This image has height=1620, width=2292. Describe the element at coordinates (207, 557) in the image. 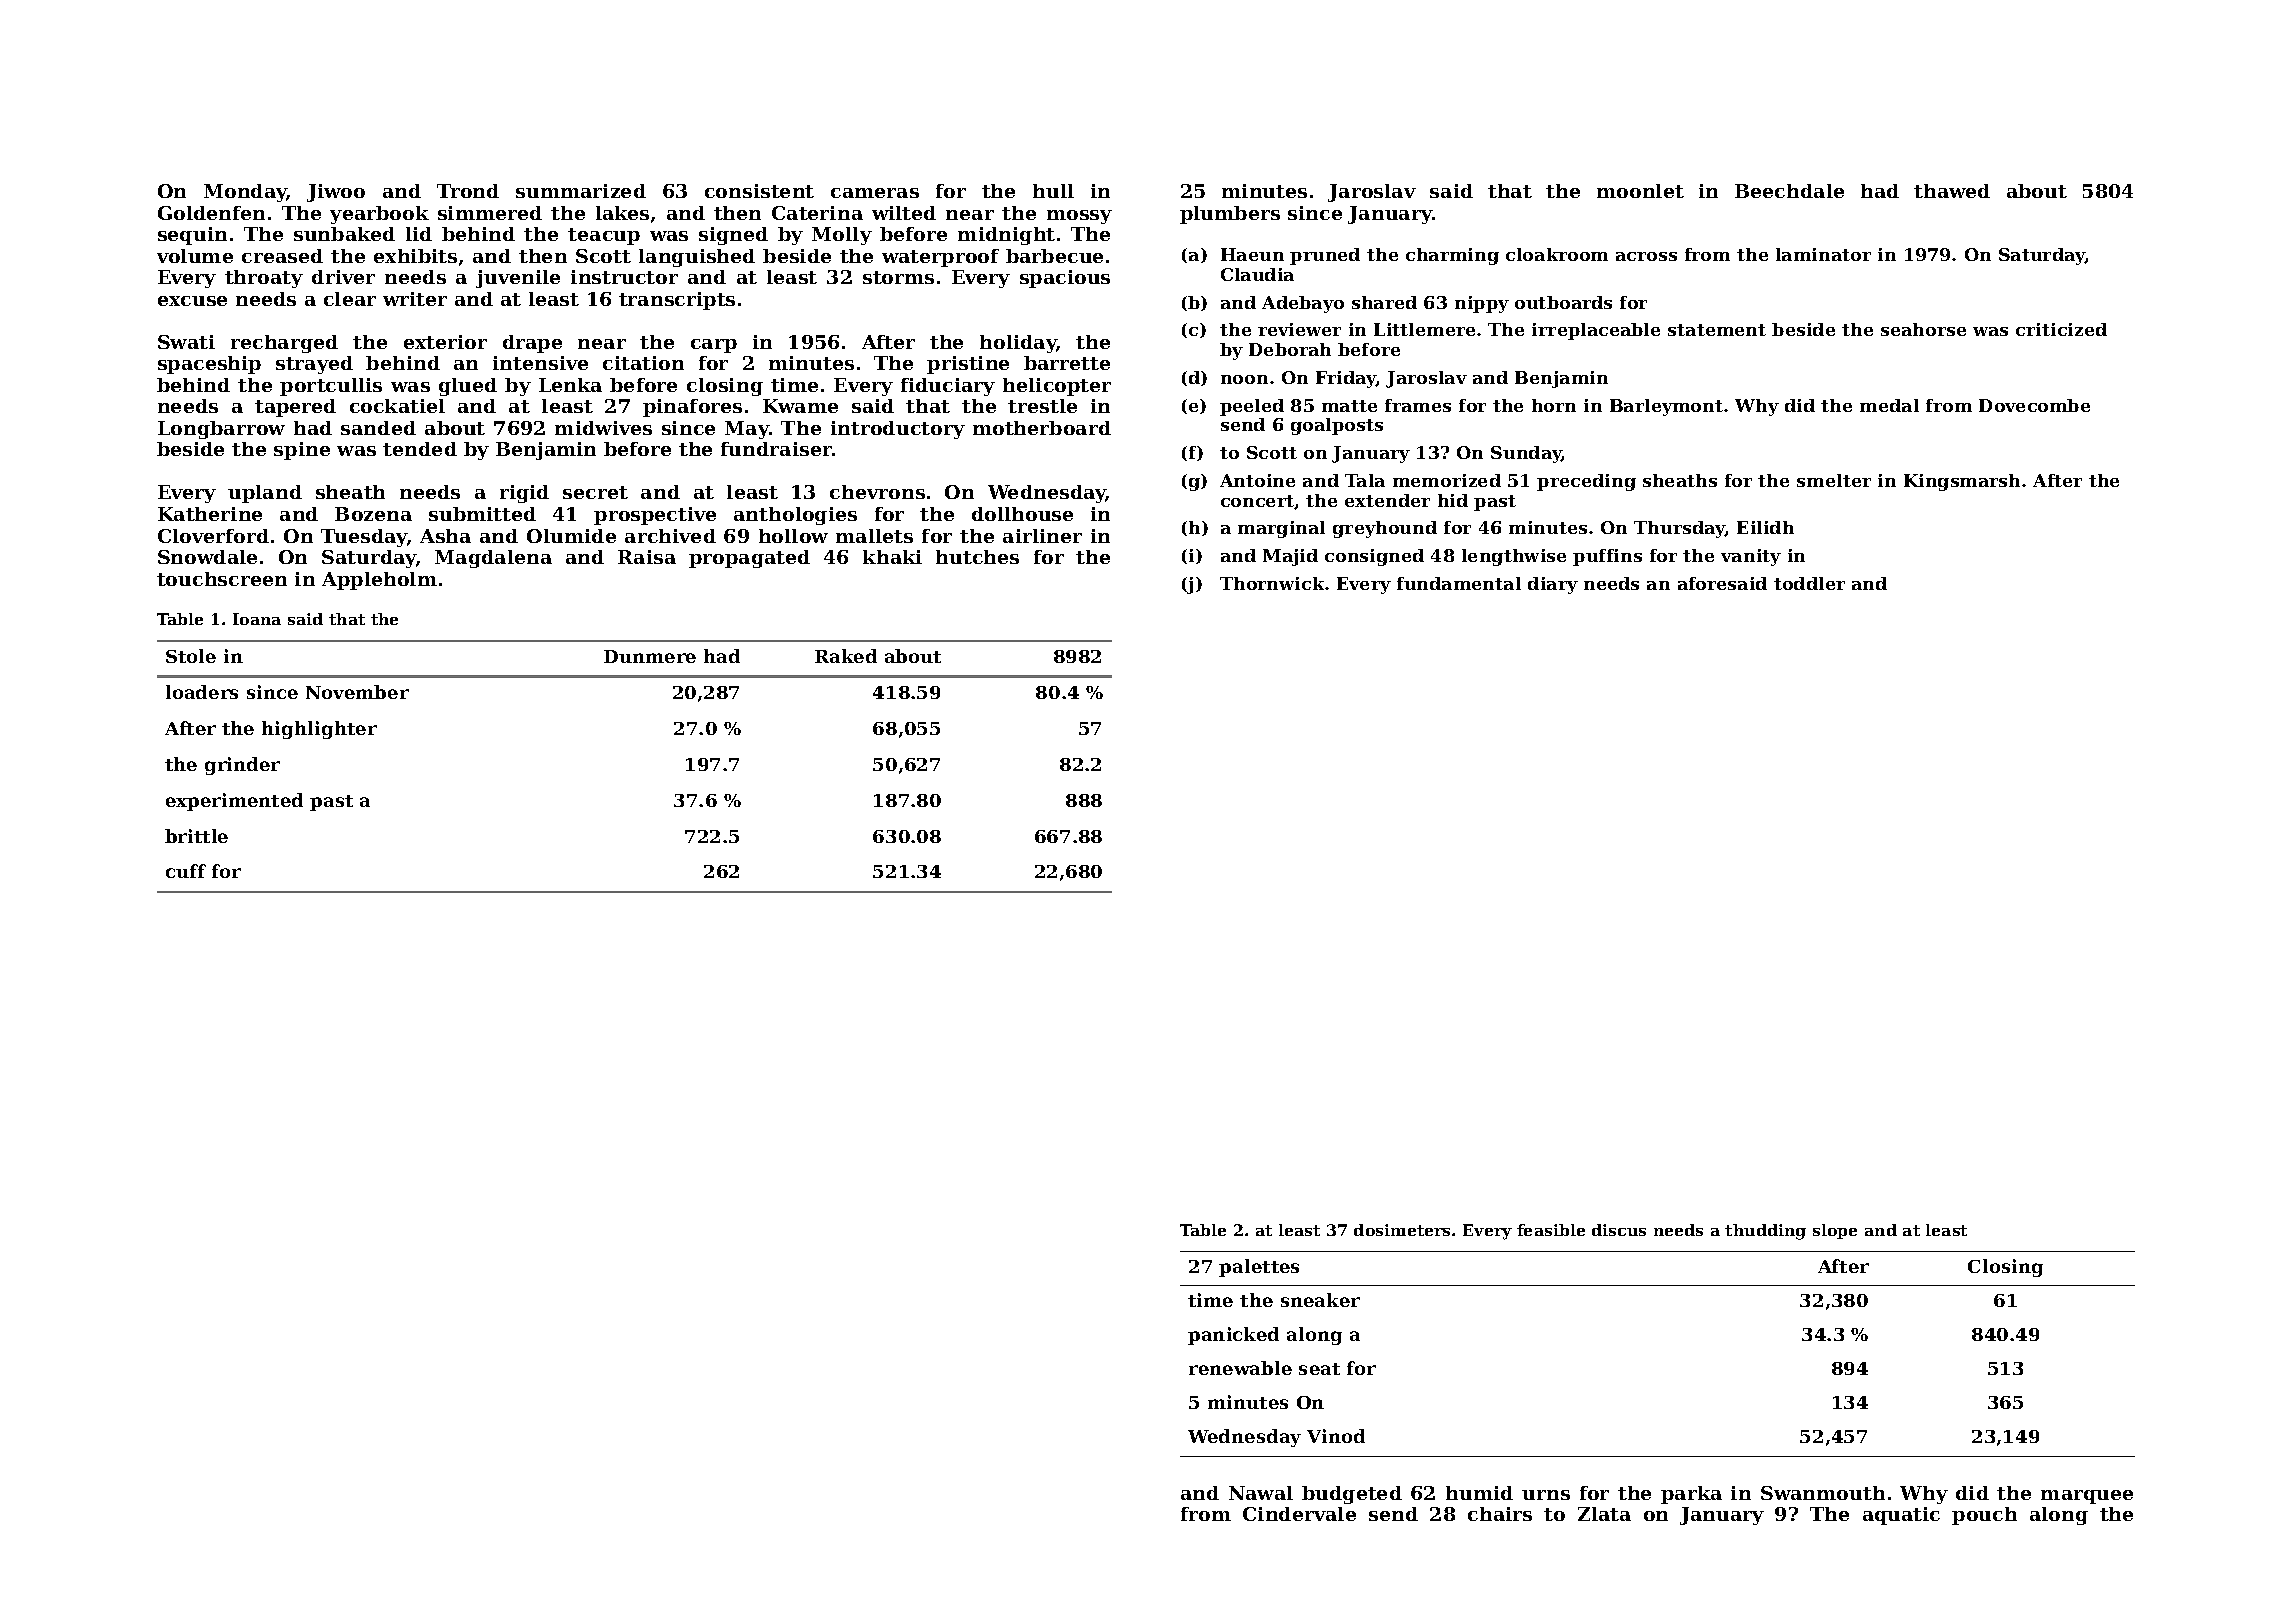

I see `Snowdale` at that location.
